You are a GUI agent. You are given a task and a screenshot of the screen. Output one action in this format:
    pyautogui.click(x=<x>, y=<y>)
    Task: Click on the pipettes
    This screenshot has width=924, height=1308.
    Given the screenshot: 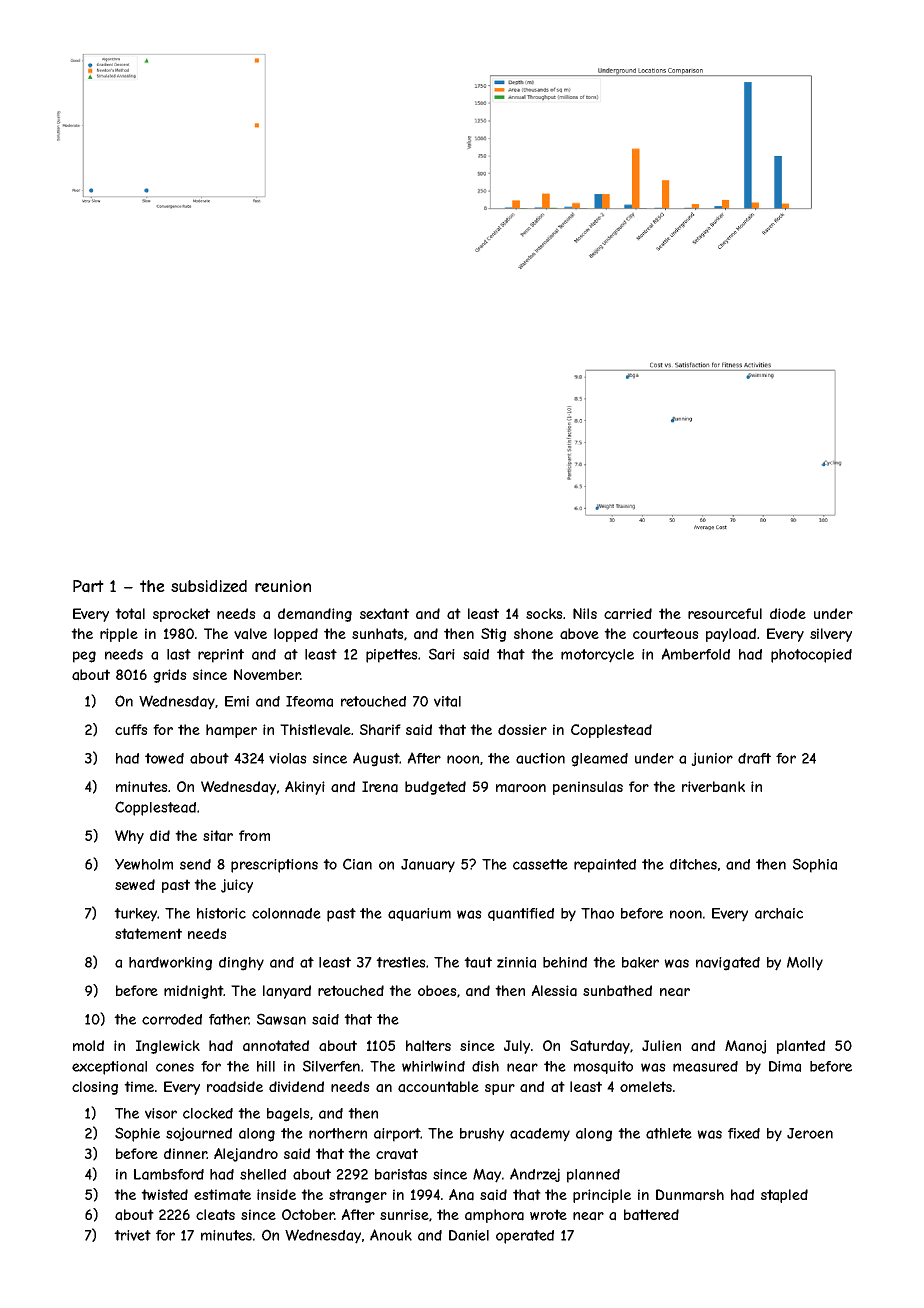 What is the action you would take?
    pyautogui.click(x=392, y=656)
